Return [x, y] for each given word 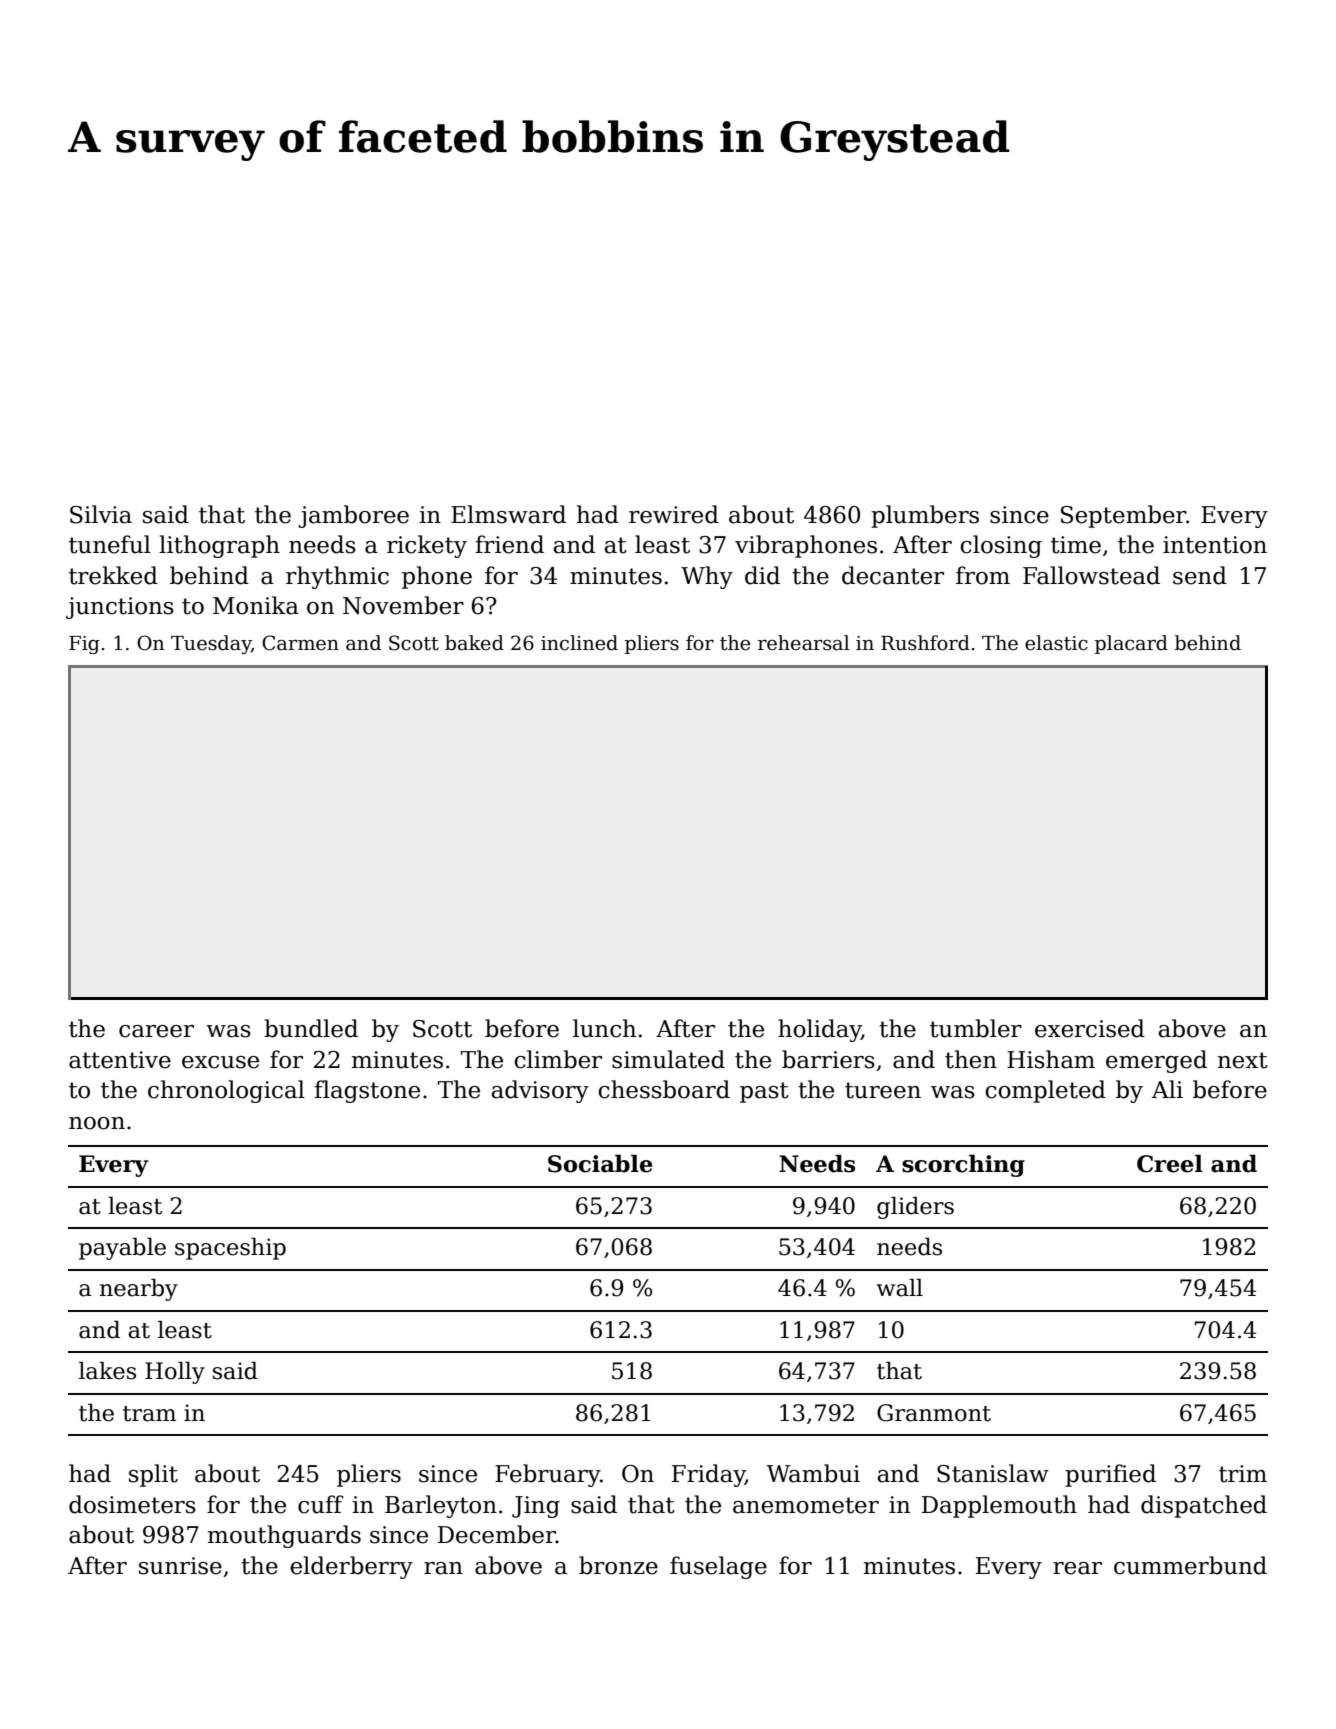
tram [149, 1414]
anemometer [806, 1505]
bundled [311, 1028]
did [762, 575]
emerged [1156, 1061]
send [1200, 575]
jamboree [353, 516]
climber [558, 1059]
